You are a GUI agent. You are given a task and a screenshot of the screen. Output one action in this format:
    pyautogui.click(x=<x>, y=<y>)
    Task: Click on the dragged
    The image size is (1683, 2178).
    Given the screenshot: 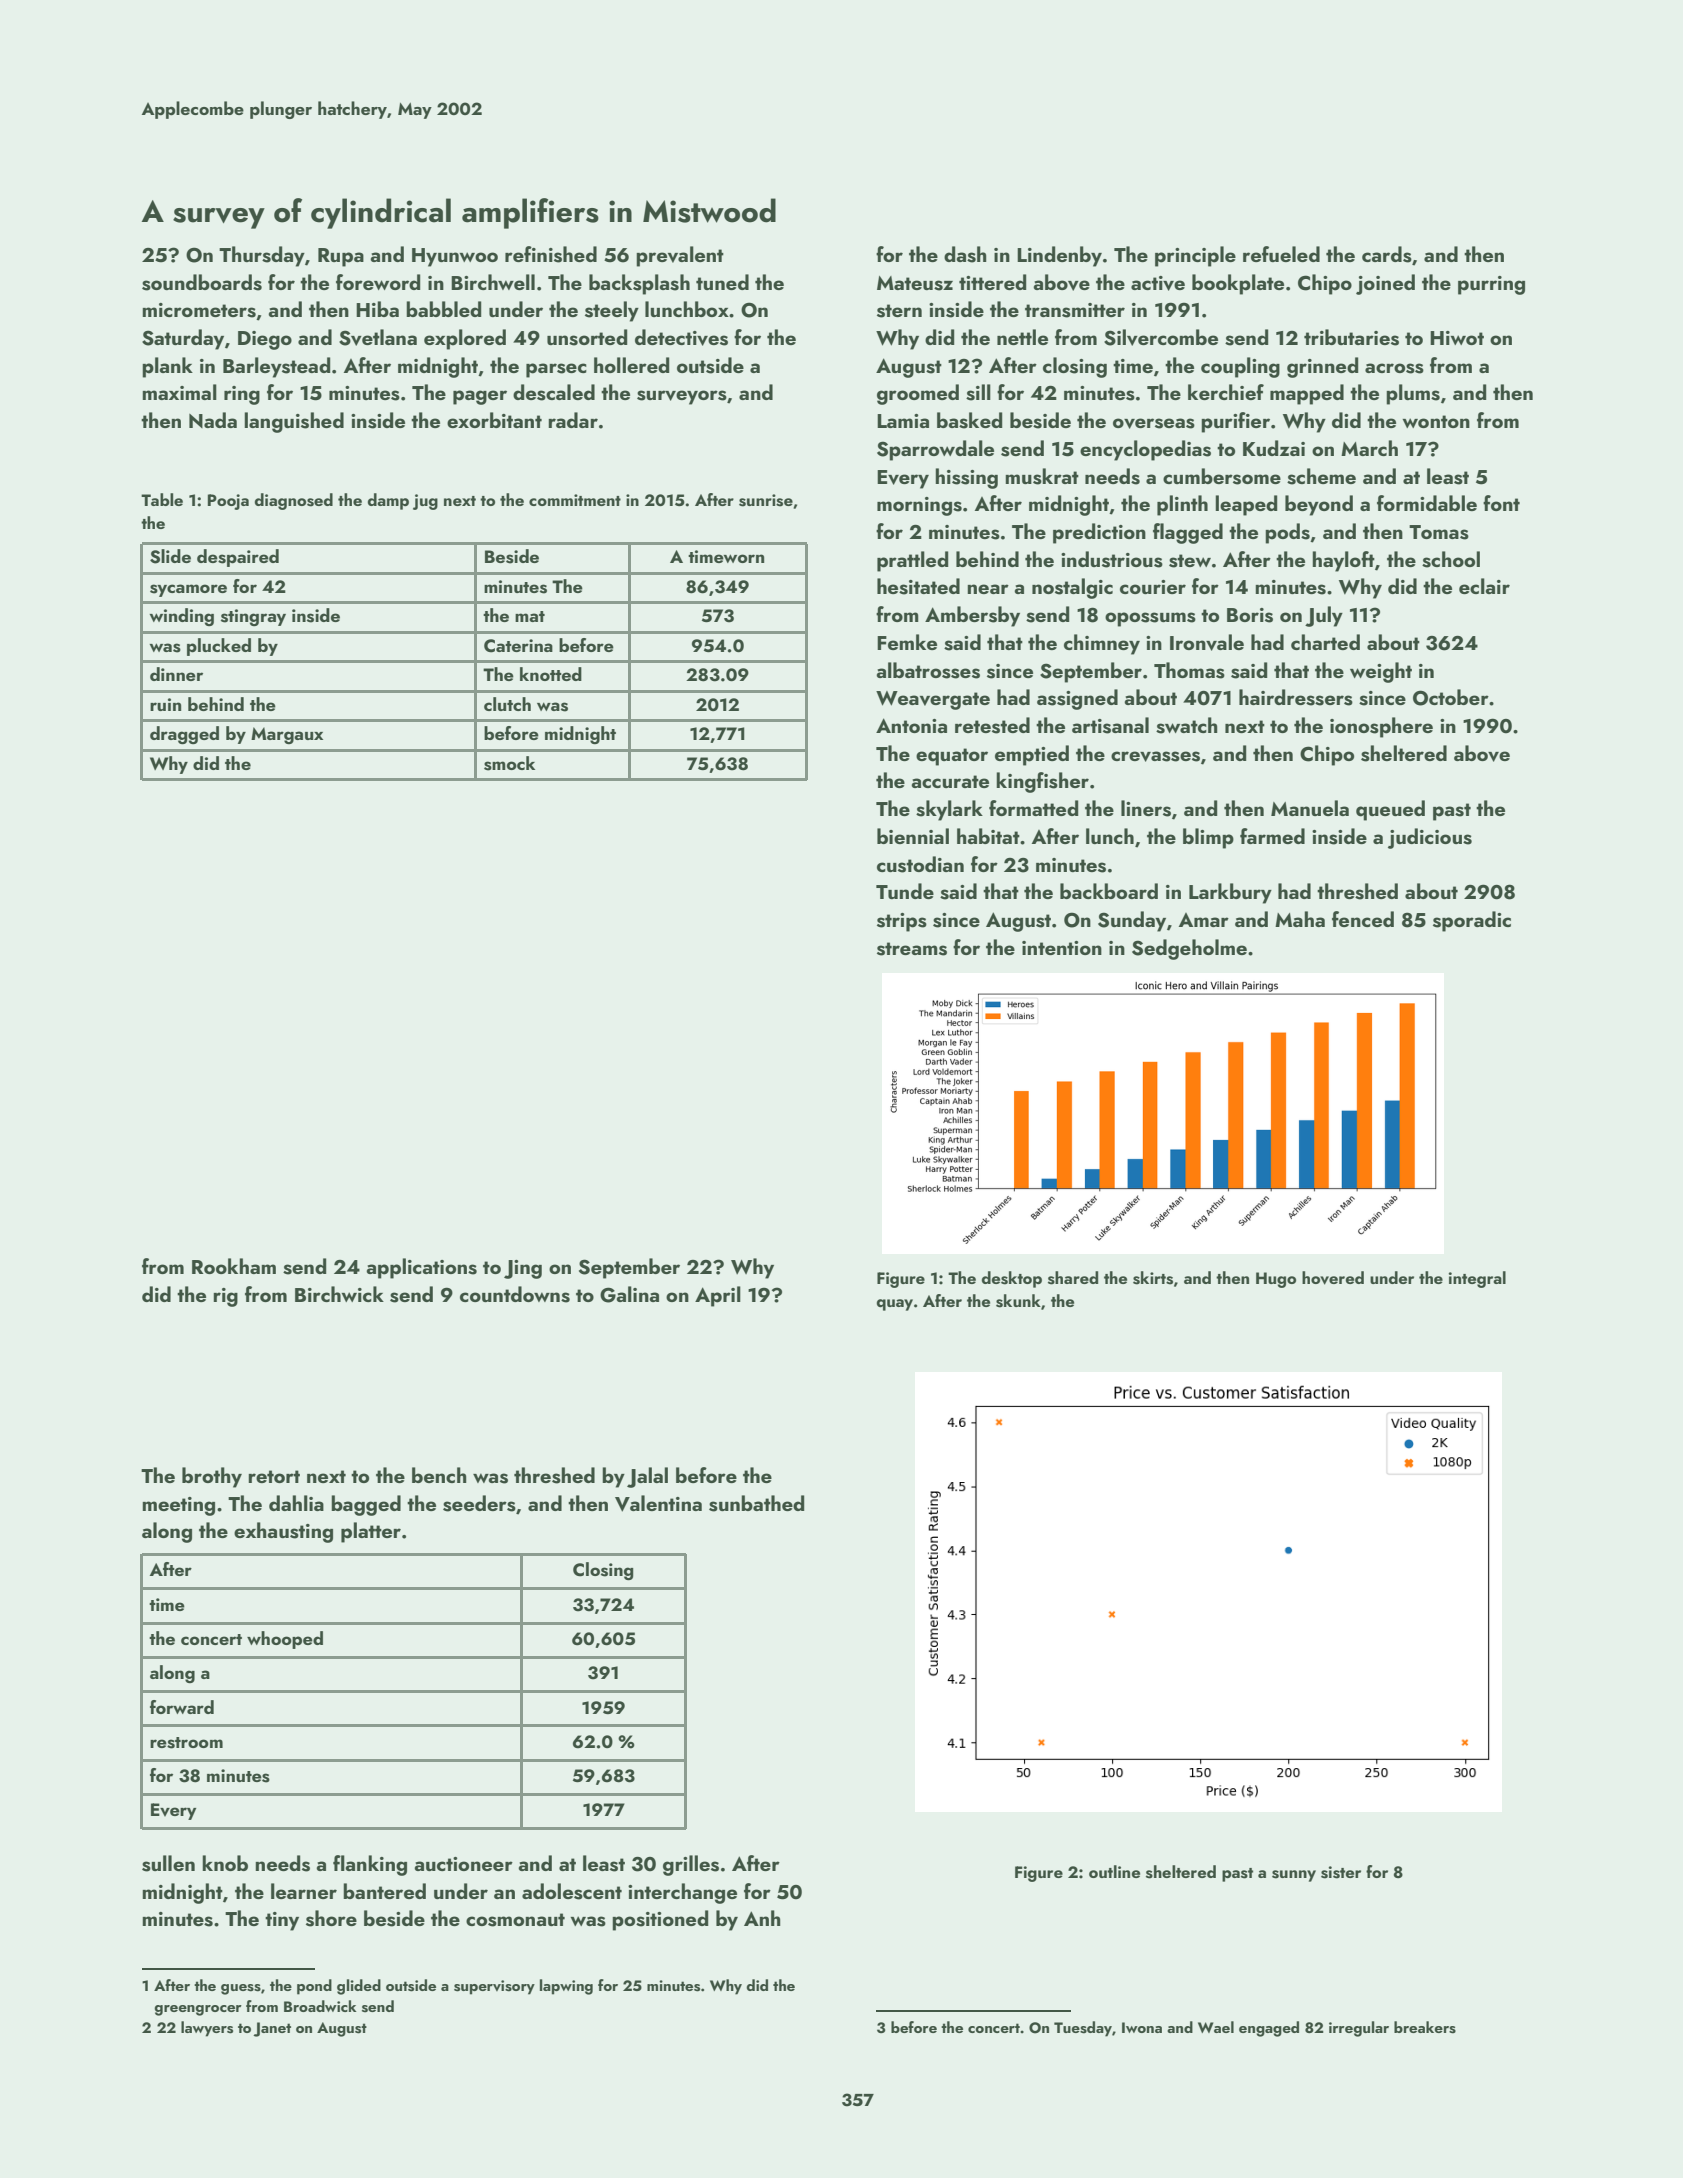 What is the action you would take?
    pyautogui.click(x=184, y=735)
